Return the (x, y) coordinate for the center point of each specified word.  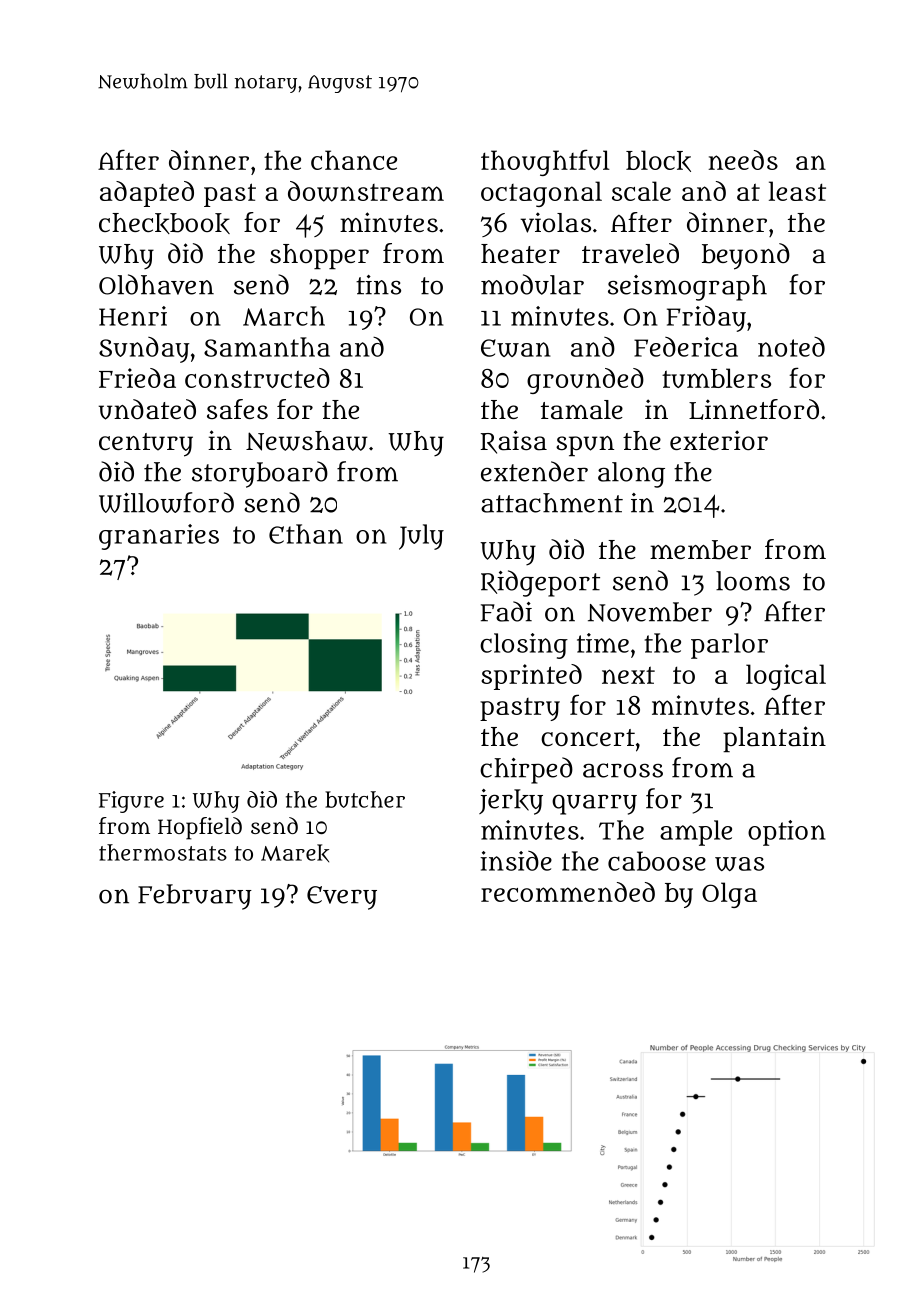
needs (743, 160)
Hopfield (200, 828)
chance (354, 160)
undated (147, 409)
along (631, 475)
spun (585, 446)
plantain (774, 739)
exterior (719, 440)
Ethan (306, 534)
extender (534, 471)
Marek (295, 853)
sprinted (531, 677)
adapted (147, 194)
